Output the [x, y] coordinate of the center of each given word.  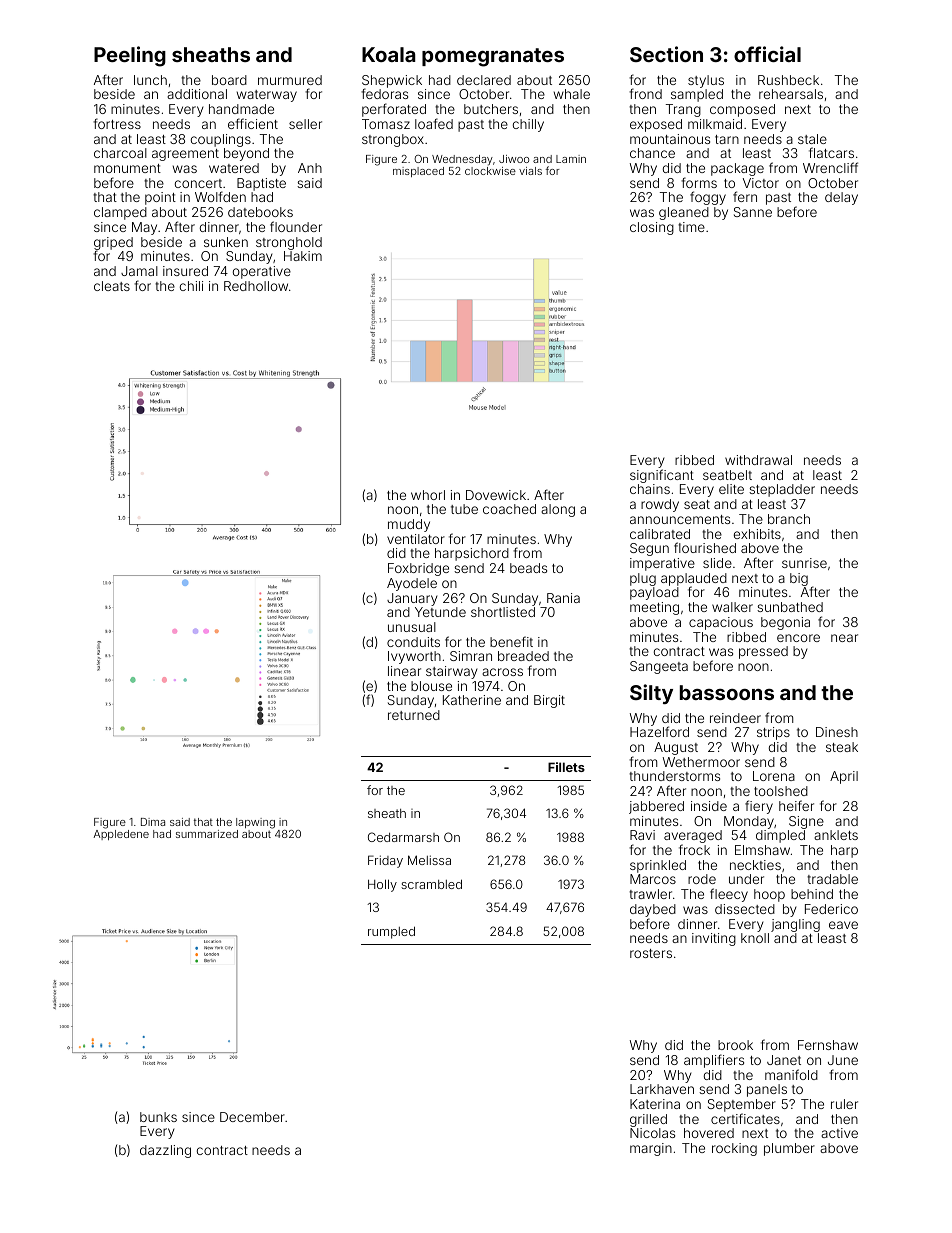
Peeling [130, 56]
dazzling [165, 1151]
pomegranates [493, 57]
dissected [745, 909]
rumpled [391, 932]
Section [666, 54]
